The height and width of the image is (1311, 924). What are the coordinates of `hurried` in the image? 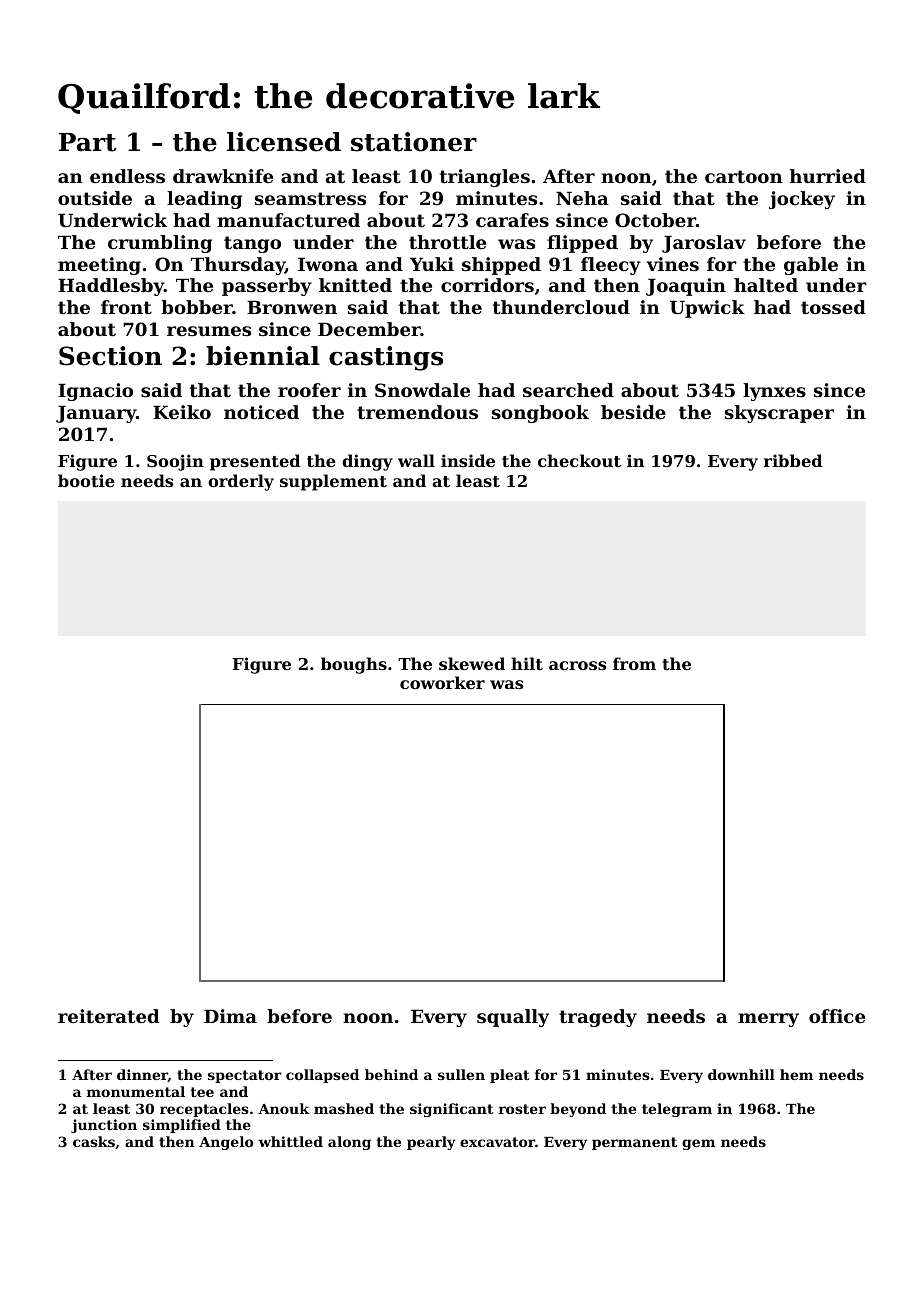 It's located at (828, 176).
